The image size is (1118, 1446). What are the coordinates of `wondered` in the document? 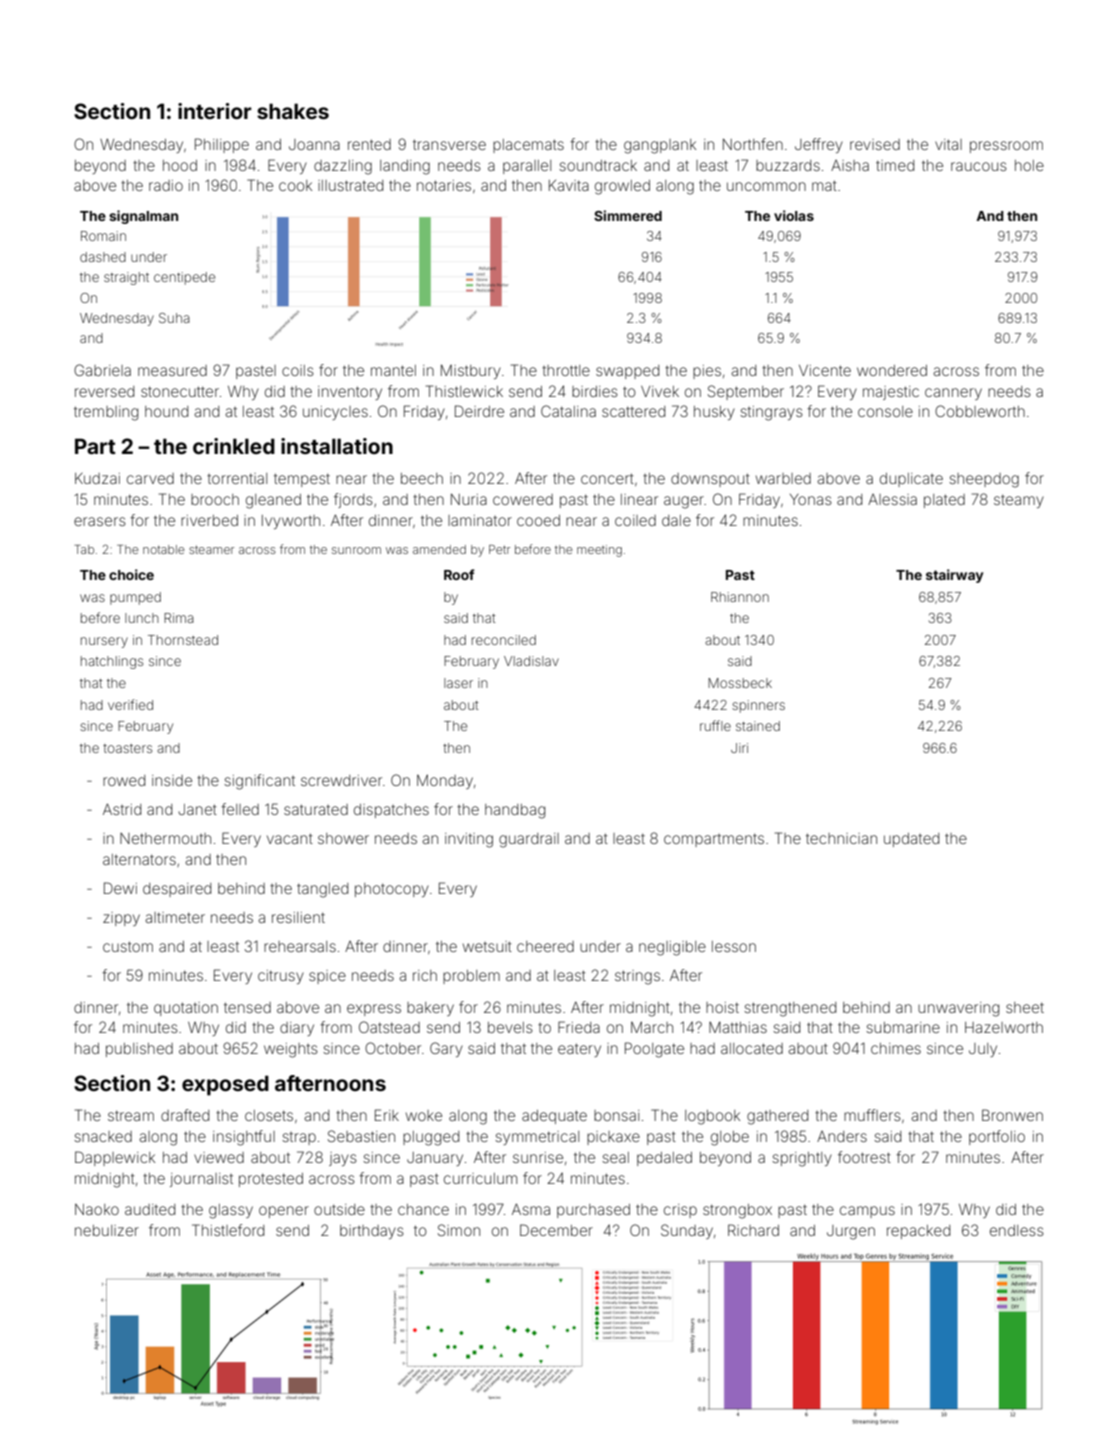 It's located at (892, 370).
